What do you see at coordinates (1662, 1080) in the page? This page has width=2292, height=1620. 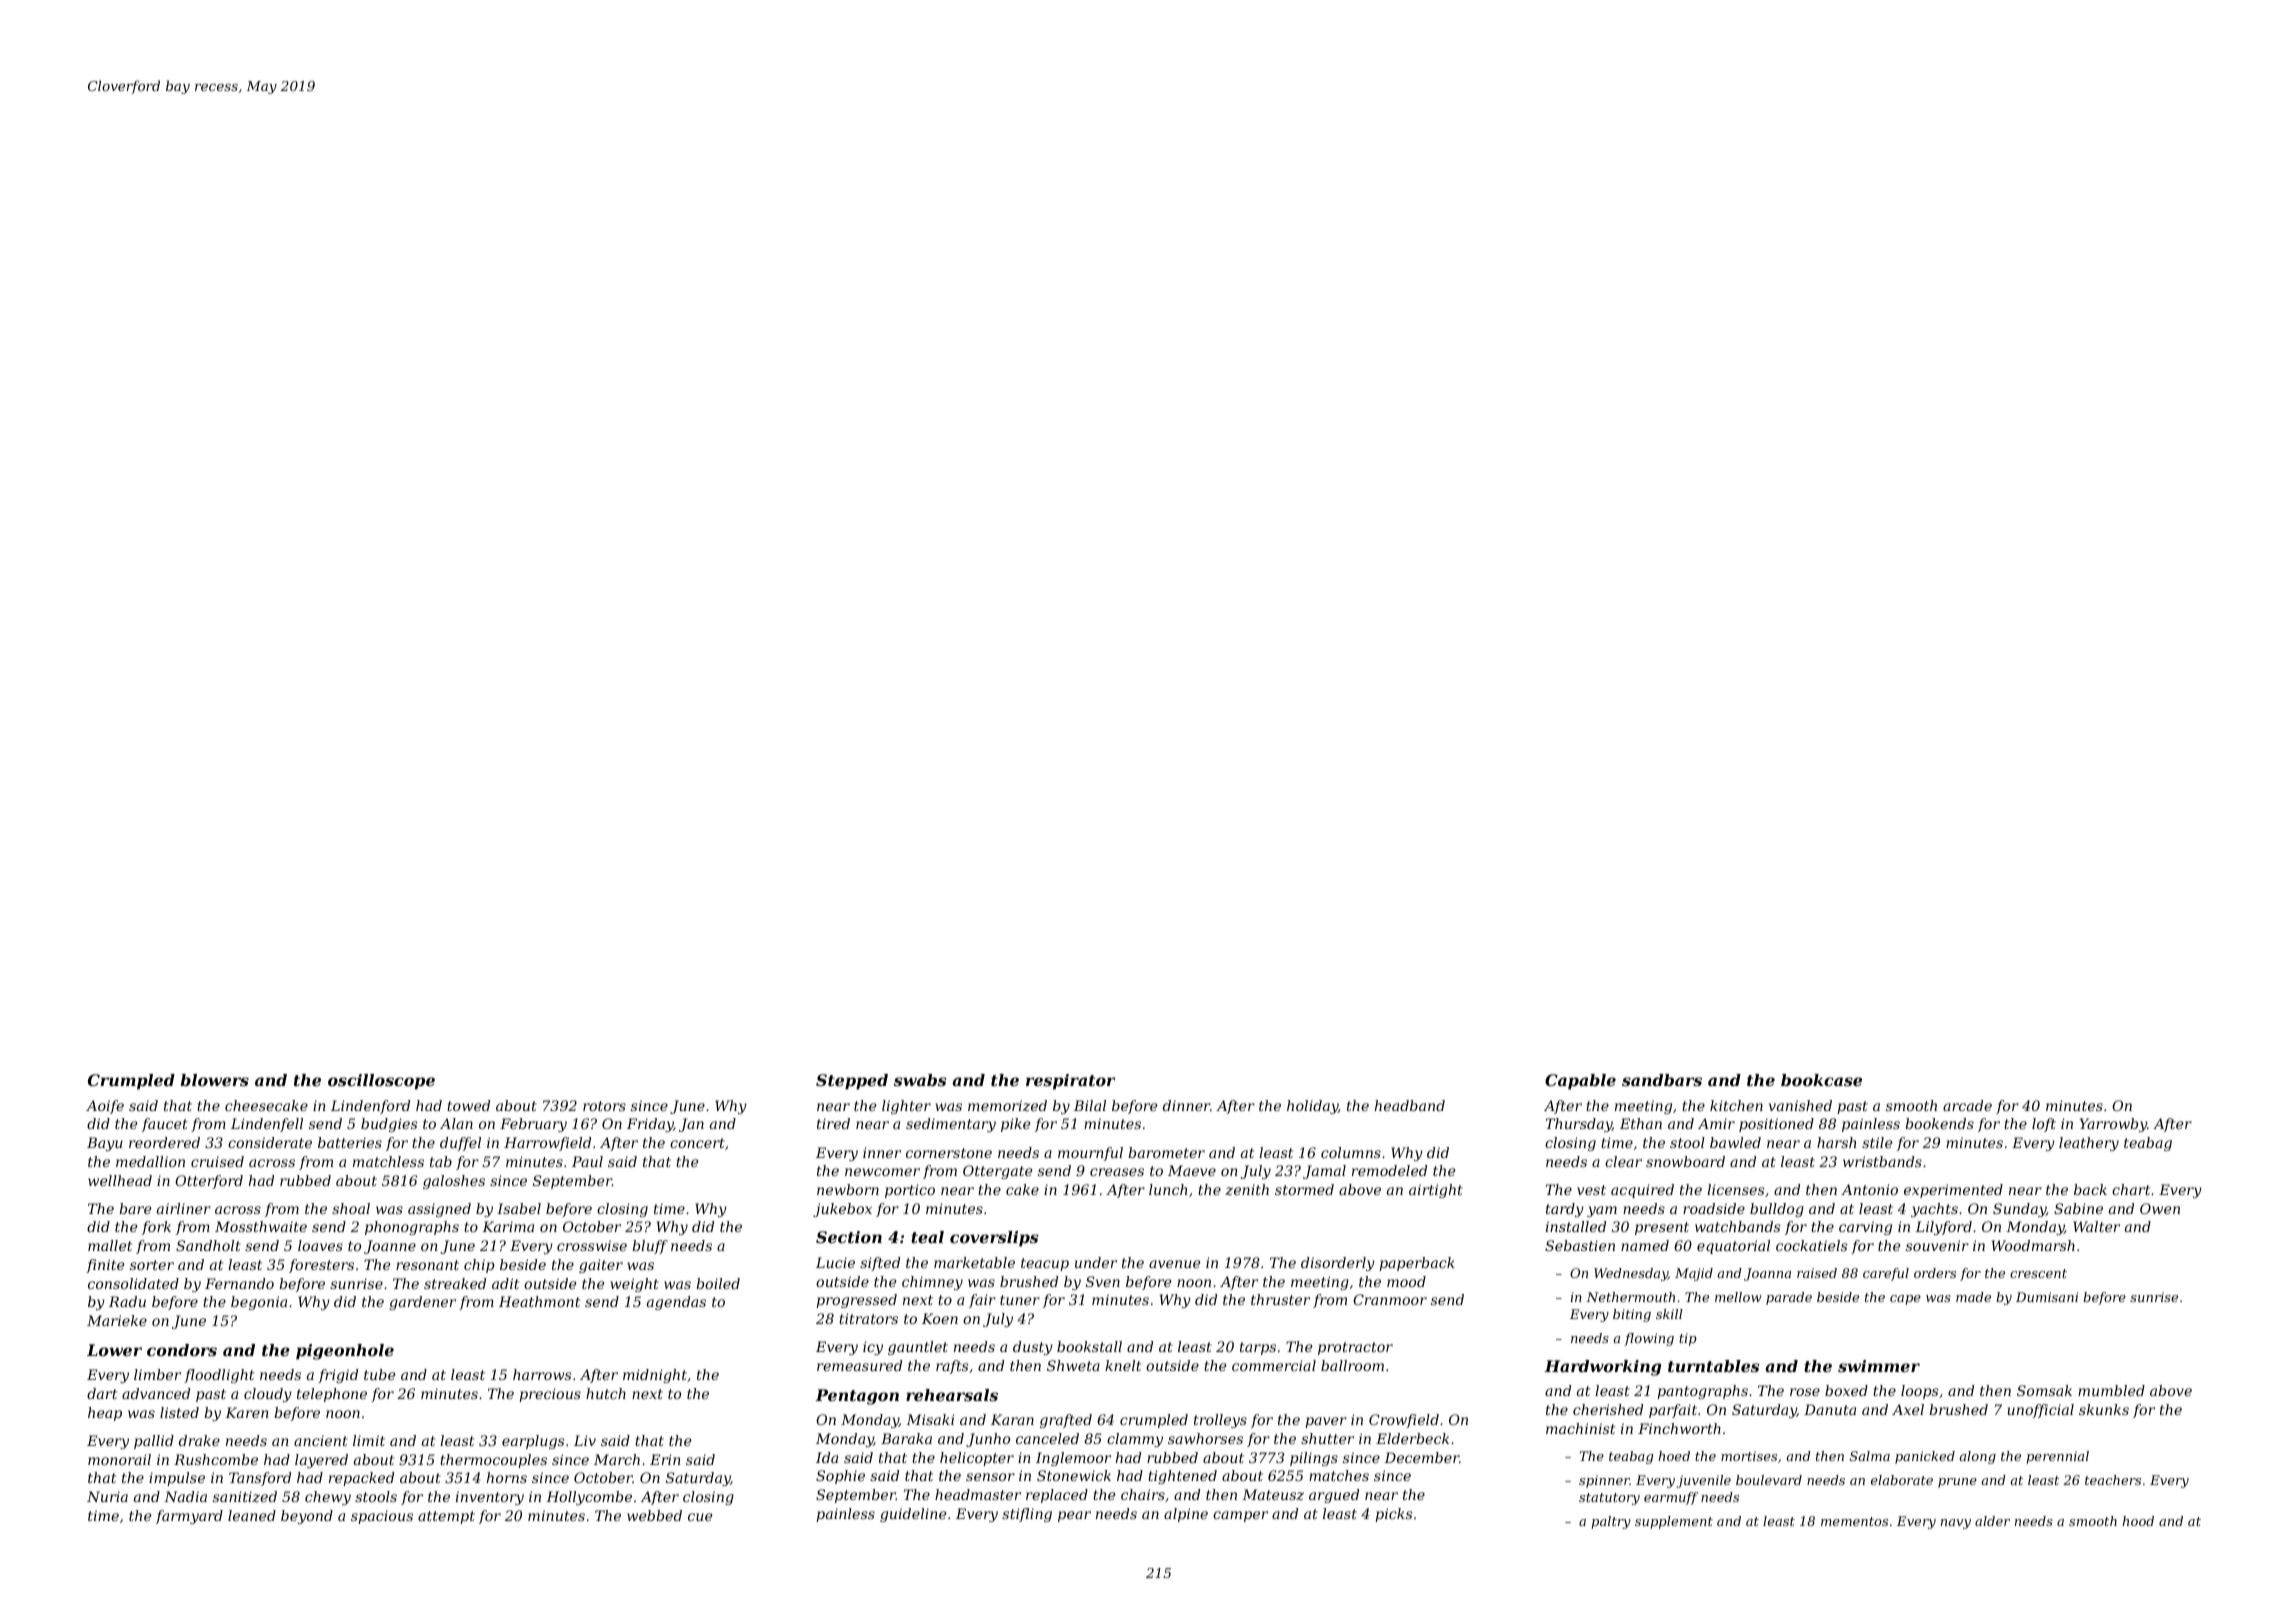 I see `sandbars` at bounding box center [1662, 1080].
